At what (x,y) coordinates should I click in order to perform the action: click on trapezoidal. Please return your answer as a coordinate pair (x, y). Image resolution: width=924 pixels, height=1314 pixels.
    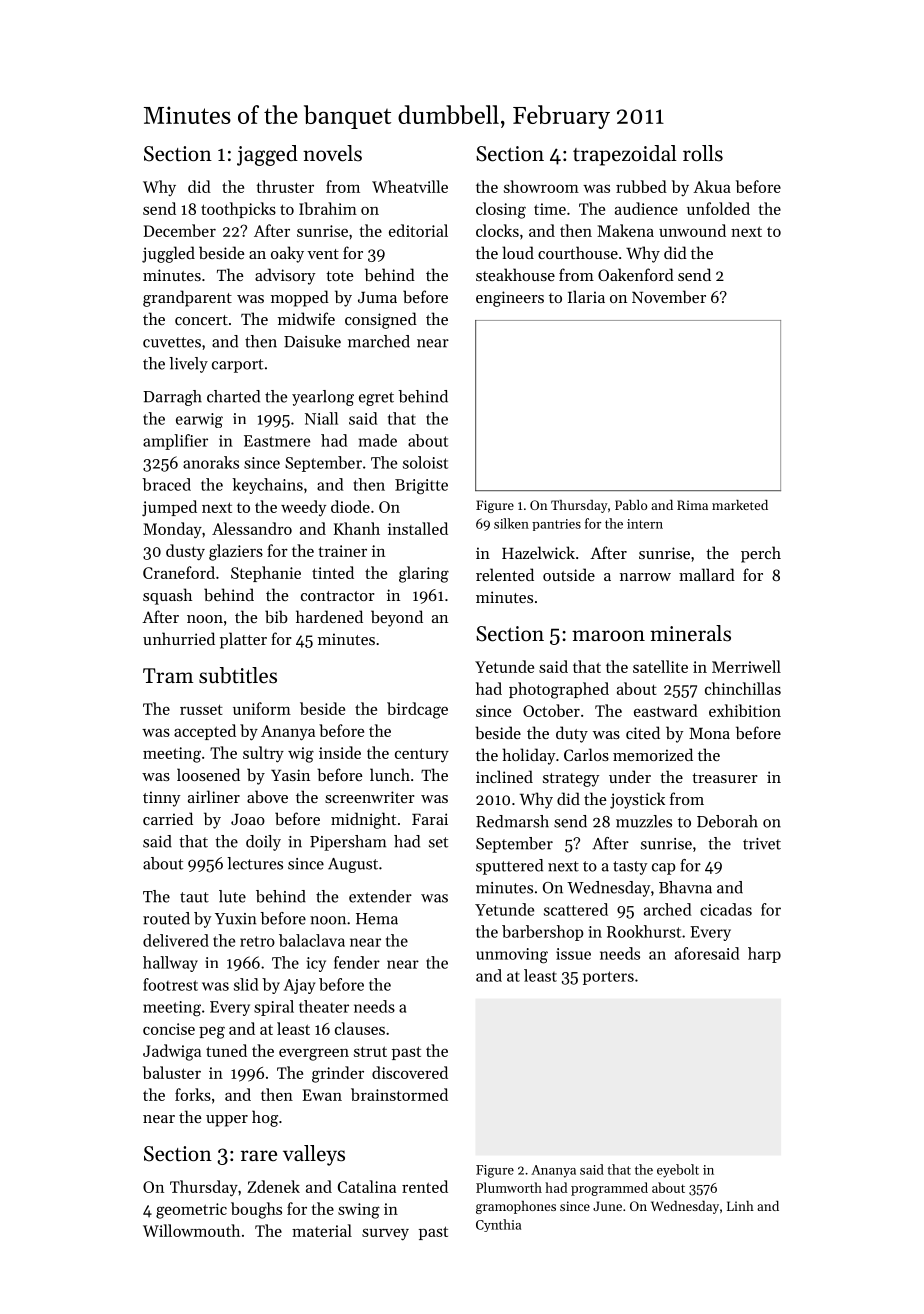
    Looking at the image, I should click on (625, 155).
